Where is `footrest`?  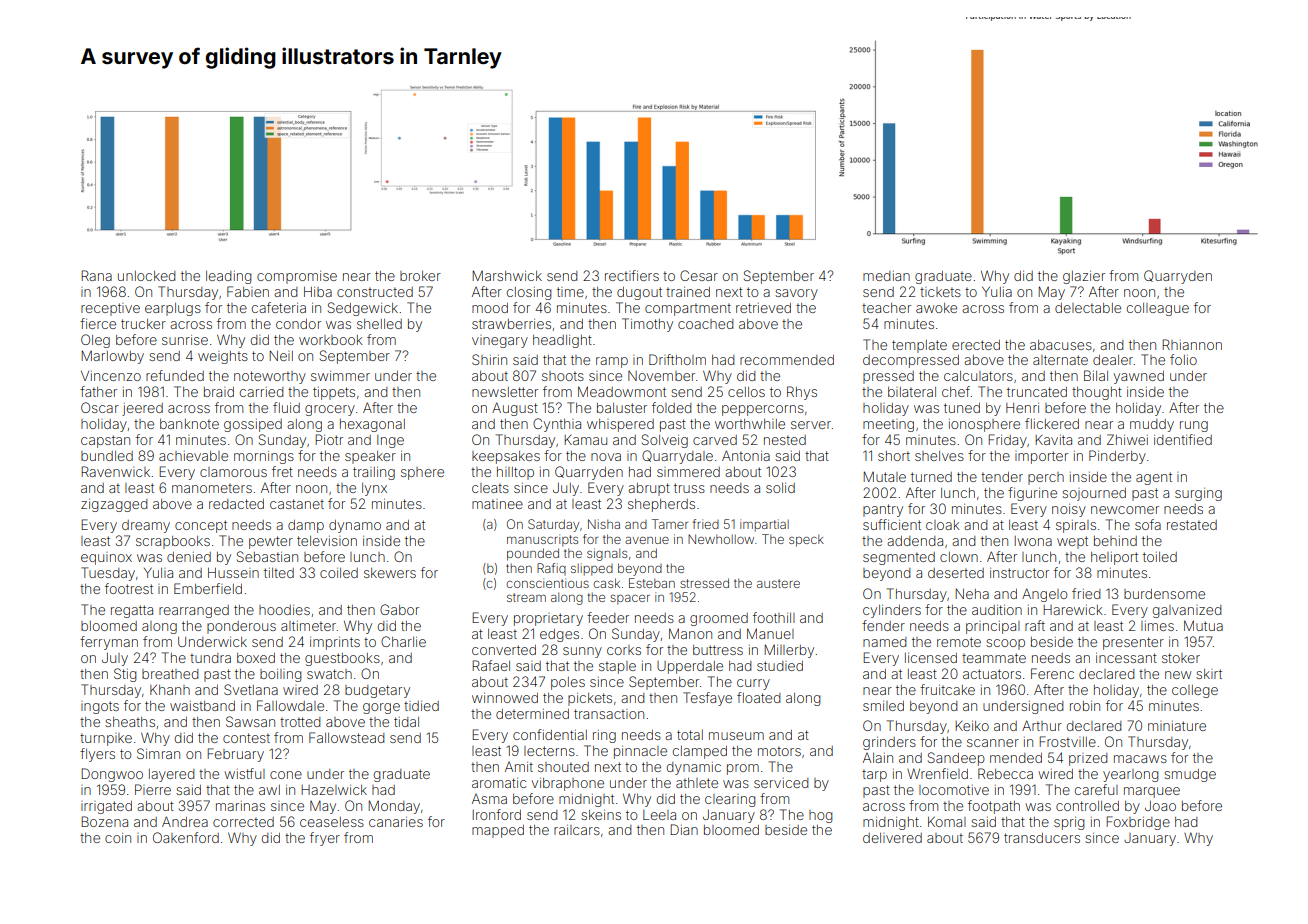
footrest is located at coordinates (129, 588).
